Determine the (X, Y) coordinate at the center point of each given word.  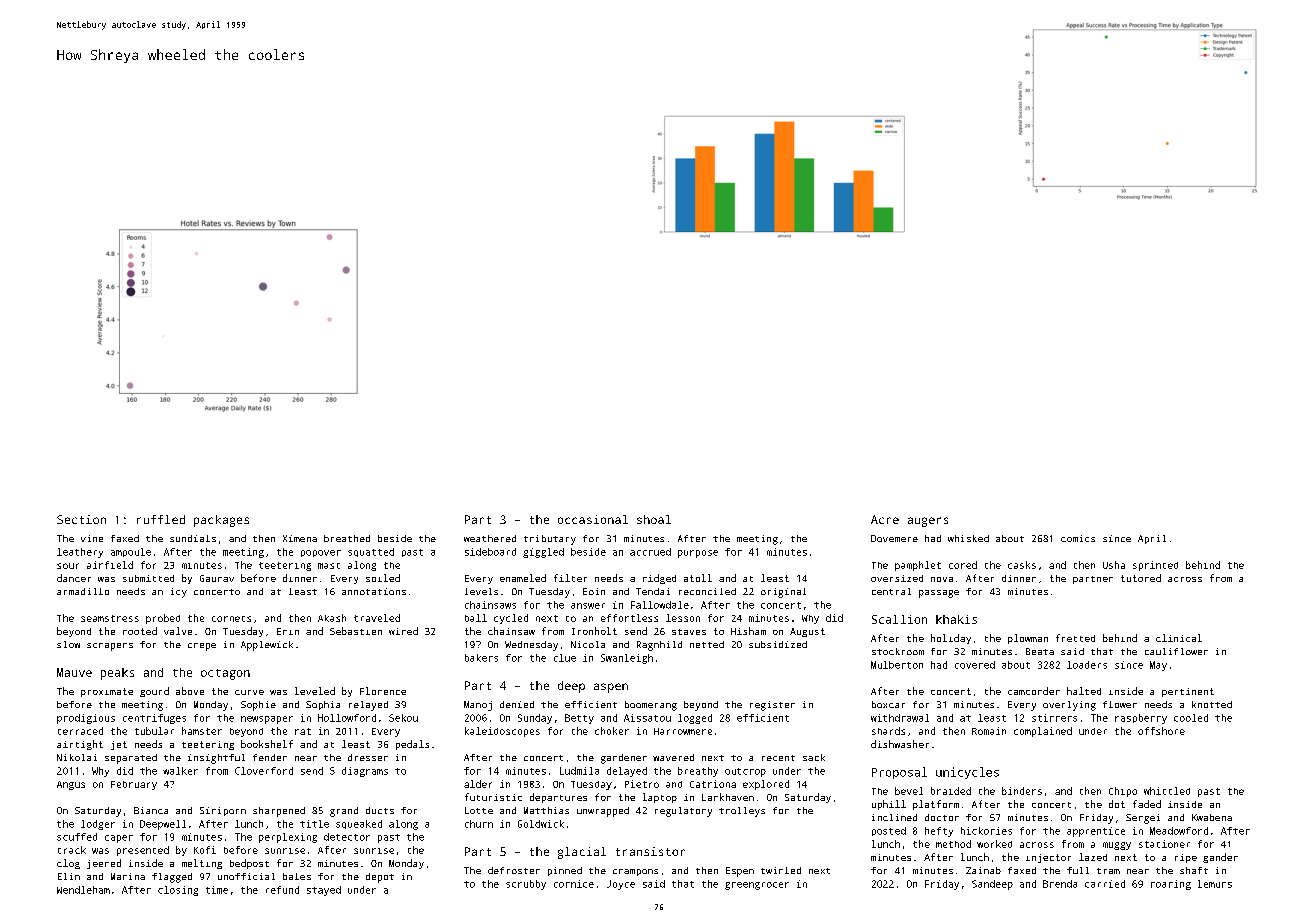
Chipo (1123, 792)
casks (1022, 565)
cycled (511, 619)
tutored (1141, 578)
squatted (371, 552)
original (783, 593)
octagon (225, 674)
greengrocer (757, 886)
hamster (202, 731)
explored (766, 785)
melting (202, 864)
